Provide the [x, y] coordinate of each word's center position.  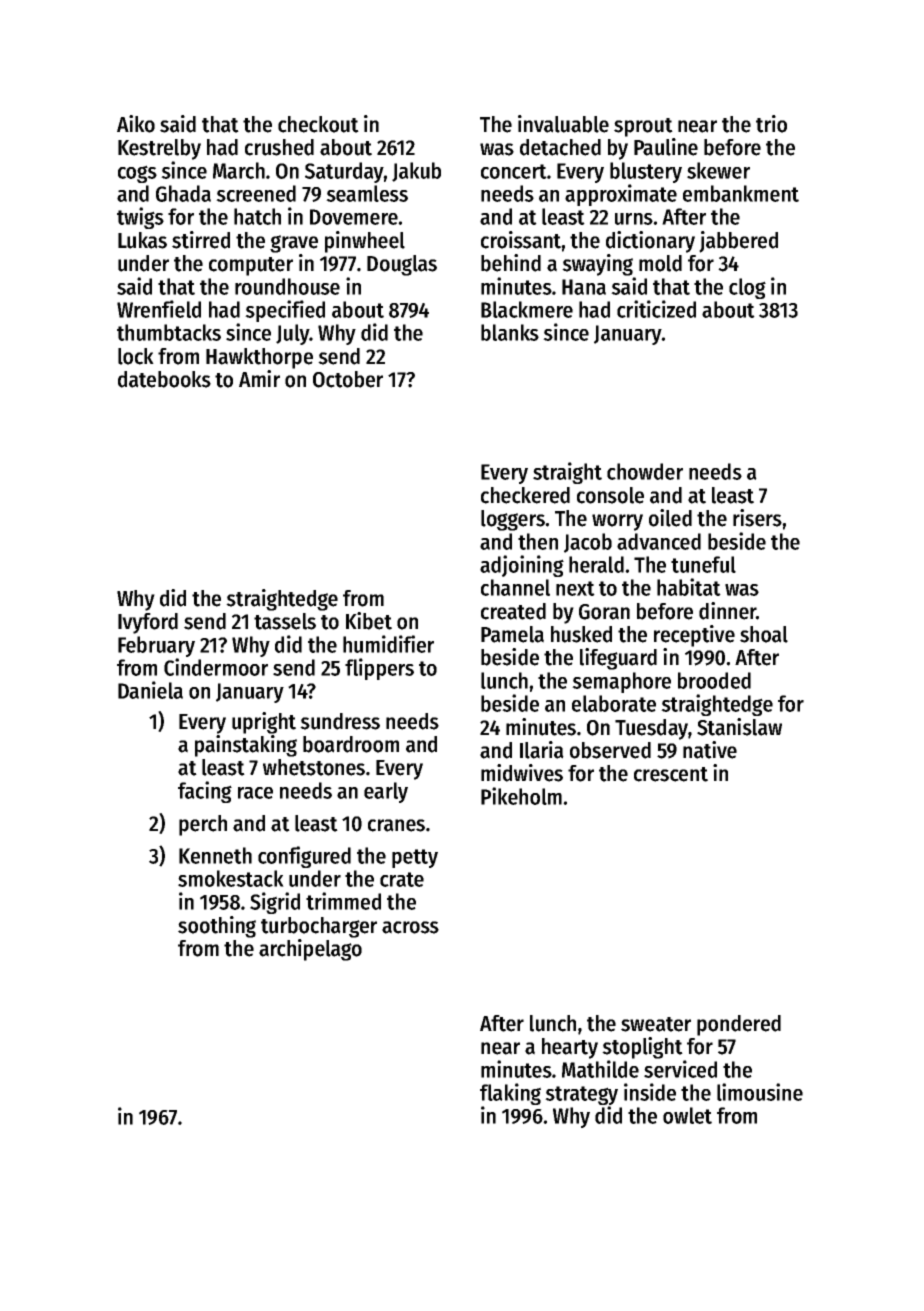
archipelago [310, 950]
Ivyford [148, 623]
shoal [764, 634]
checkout [318, 124]
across [410, 927]
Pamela [512, 634]
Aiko [136, 124]
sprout [643, 127]
